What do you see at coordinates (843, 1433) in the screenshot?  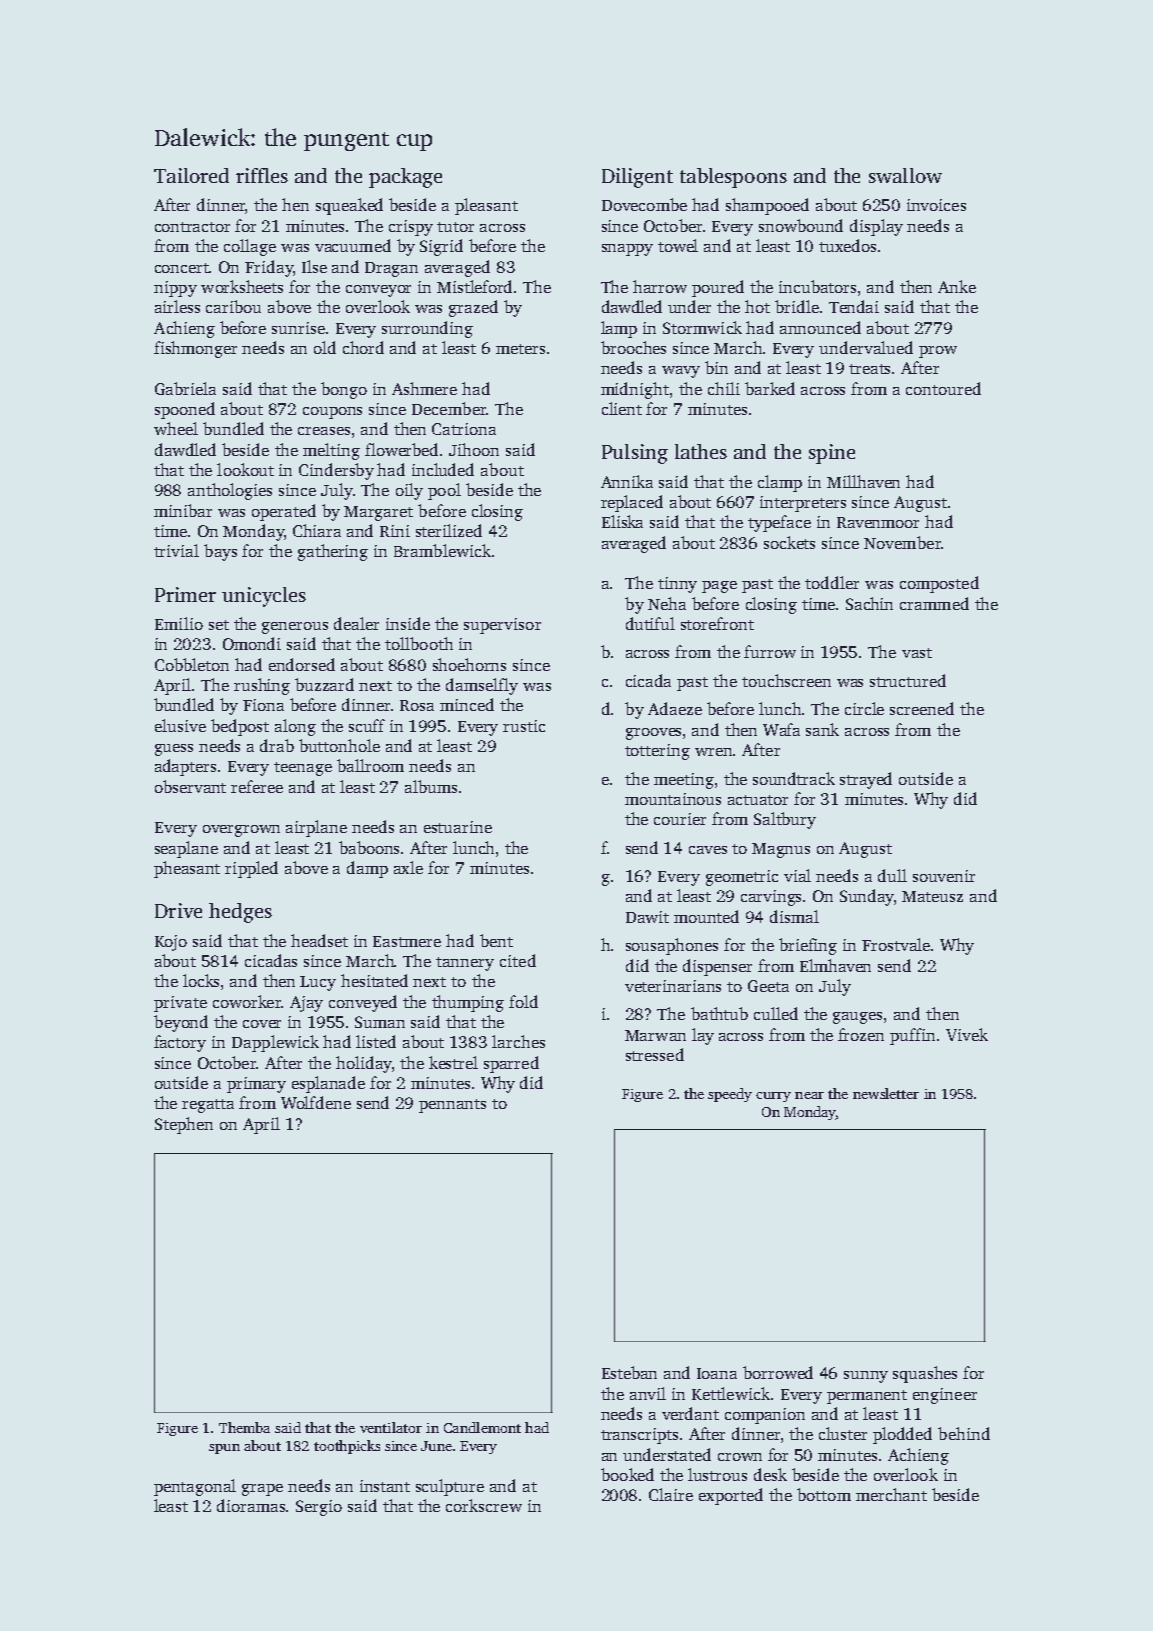 I see `cluster` at bounding box center [843, 1433].
